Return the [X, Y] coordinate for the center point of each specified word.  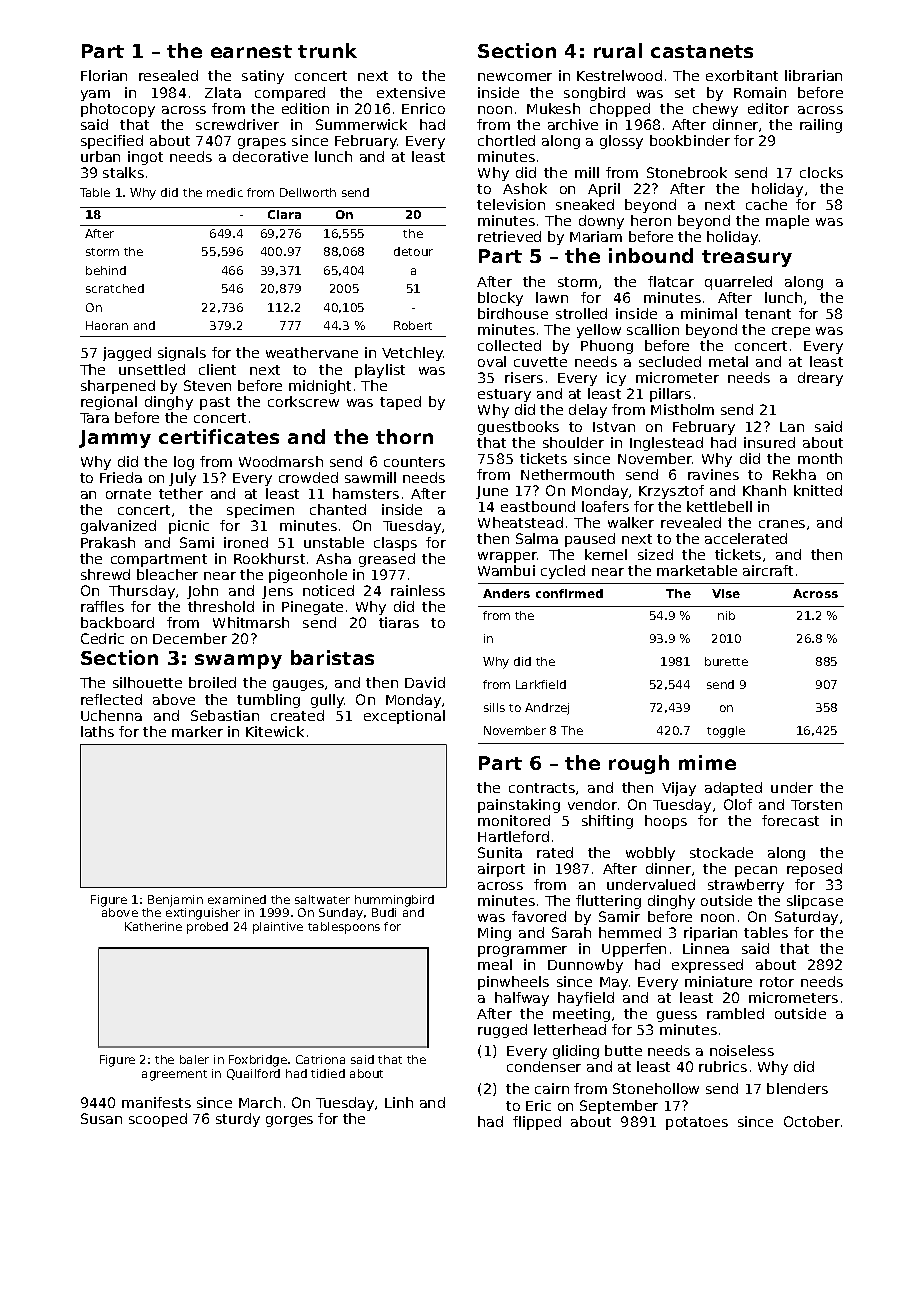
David [425, 682]
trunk [327, 50]
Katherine [153, 926]
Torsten [816, 805]
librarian [813, 75]
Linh [399, 1102]
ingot [145, 158]
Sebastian [225, 715]
